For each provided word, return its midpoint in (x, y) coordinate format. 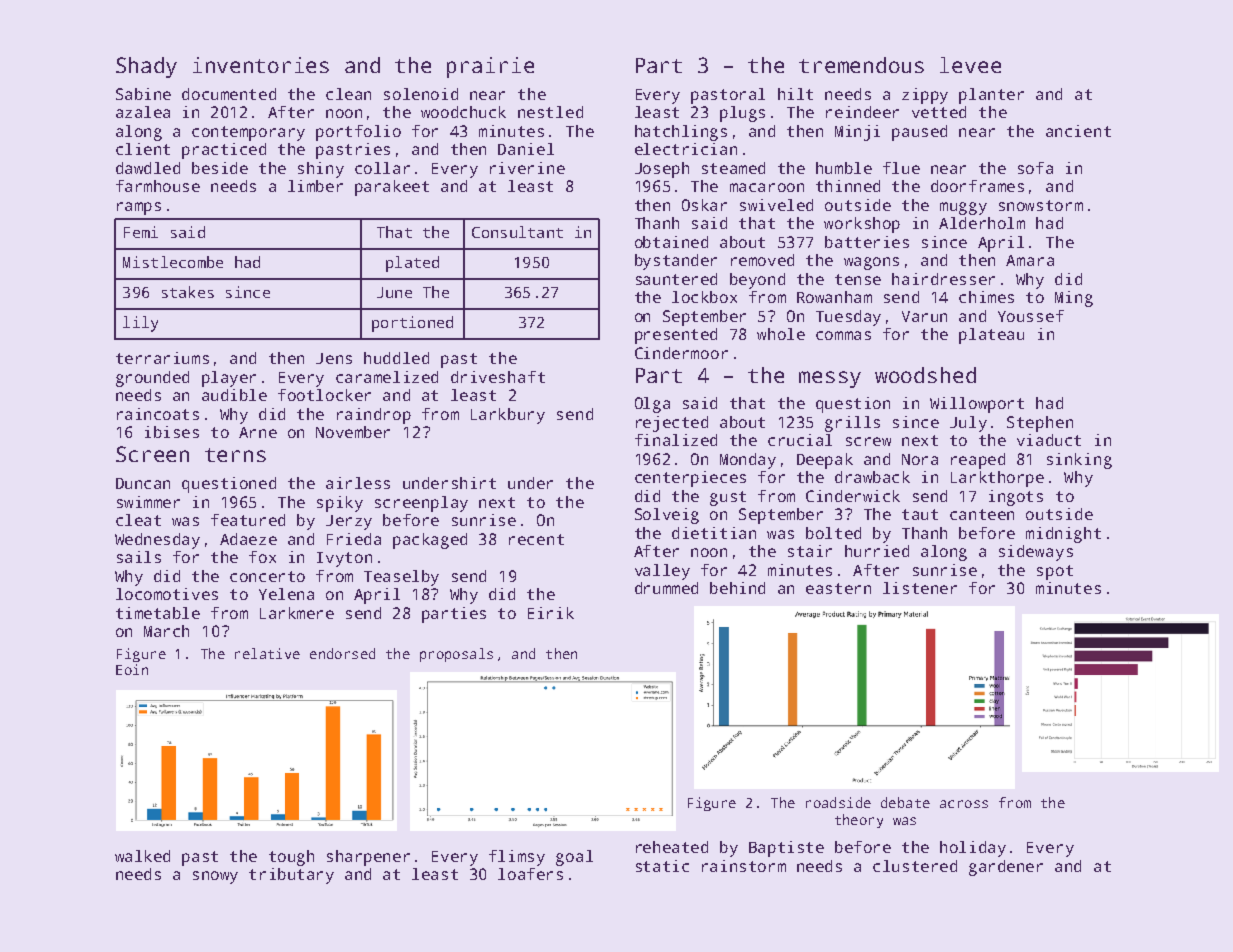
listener (920, 588)
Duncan (143, 483)
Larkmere (297, 613)
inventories (261, 65)
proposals (456, 655)
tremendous (861, 65)
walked (142, 856)
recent (536, 539)
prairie (490, 67)
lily (140, 324)
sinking (1079, 461)
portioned (412, 324)
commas (843, 335)
